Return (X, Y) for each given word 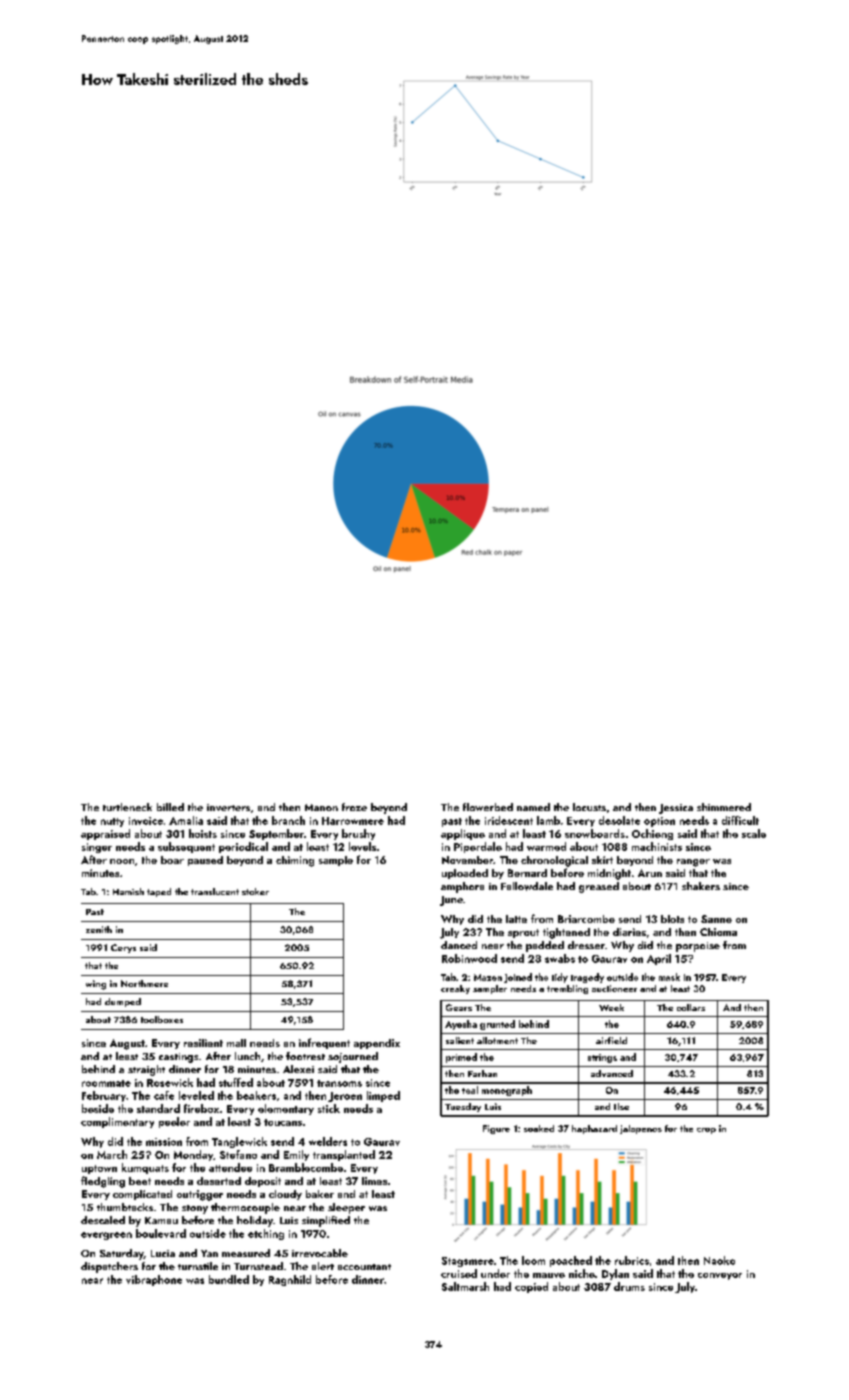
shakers (701, 886)
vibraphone (154, 1280)
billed (170, 807)
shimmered (724, 807)
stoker (255, 891)
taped (159, 892)
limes (374, 1181)
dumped (123, 1002)
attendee (230, 1167)
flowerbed (488, 807)
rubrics (632, 1260)
